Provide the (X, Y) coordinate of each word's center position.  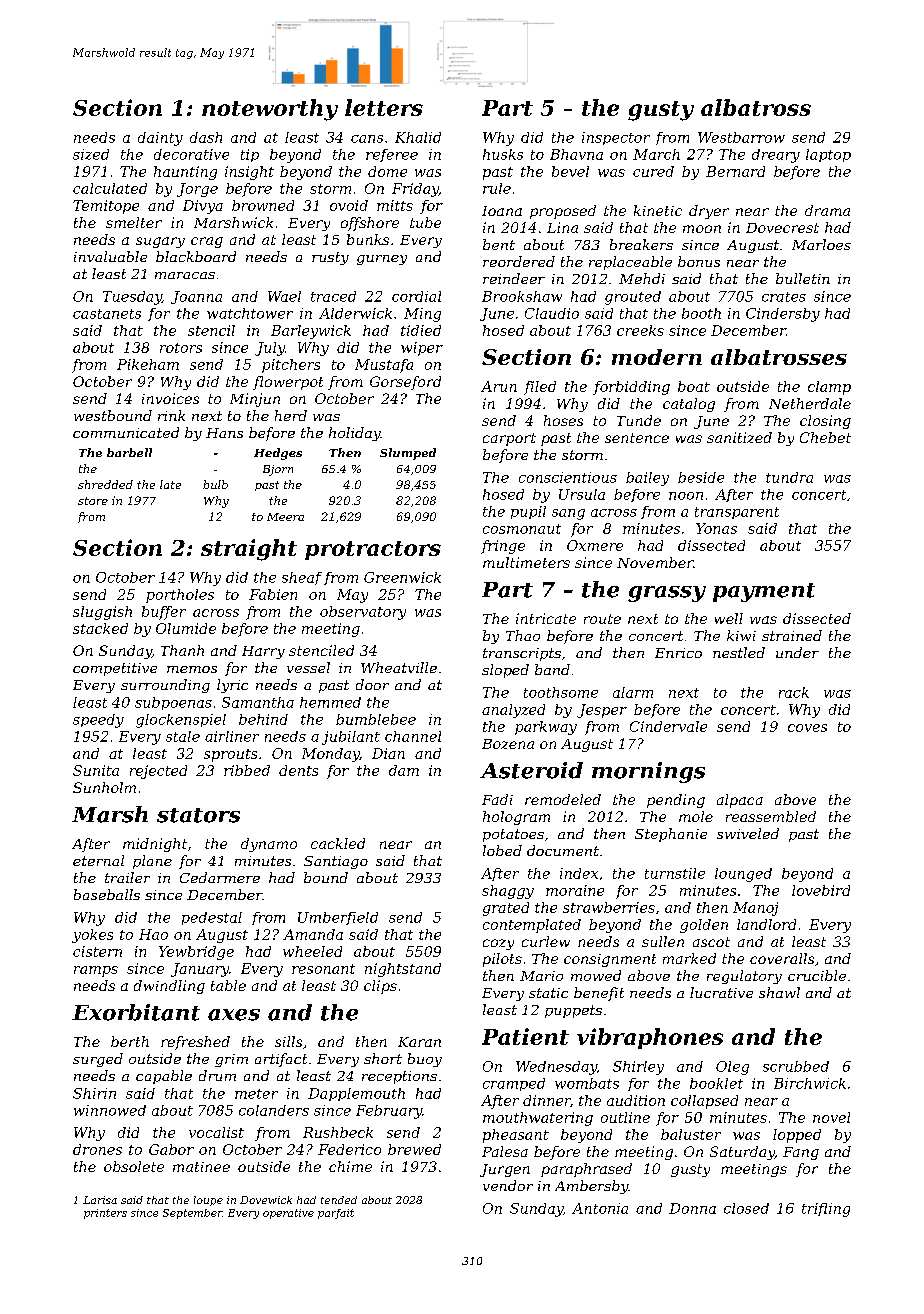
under (797, 652)
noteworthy (270, 110)
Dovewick (266, 1200)
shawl (779, 992)
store (93, 501)
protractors (373, 550)
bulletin (803, 278)
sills (288, 1041)
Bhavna (576, 154)
